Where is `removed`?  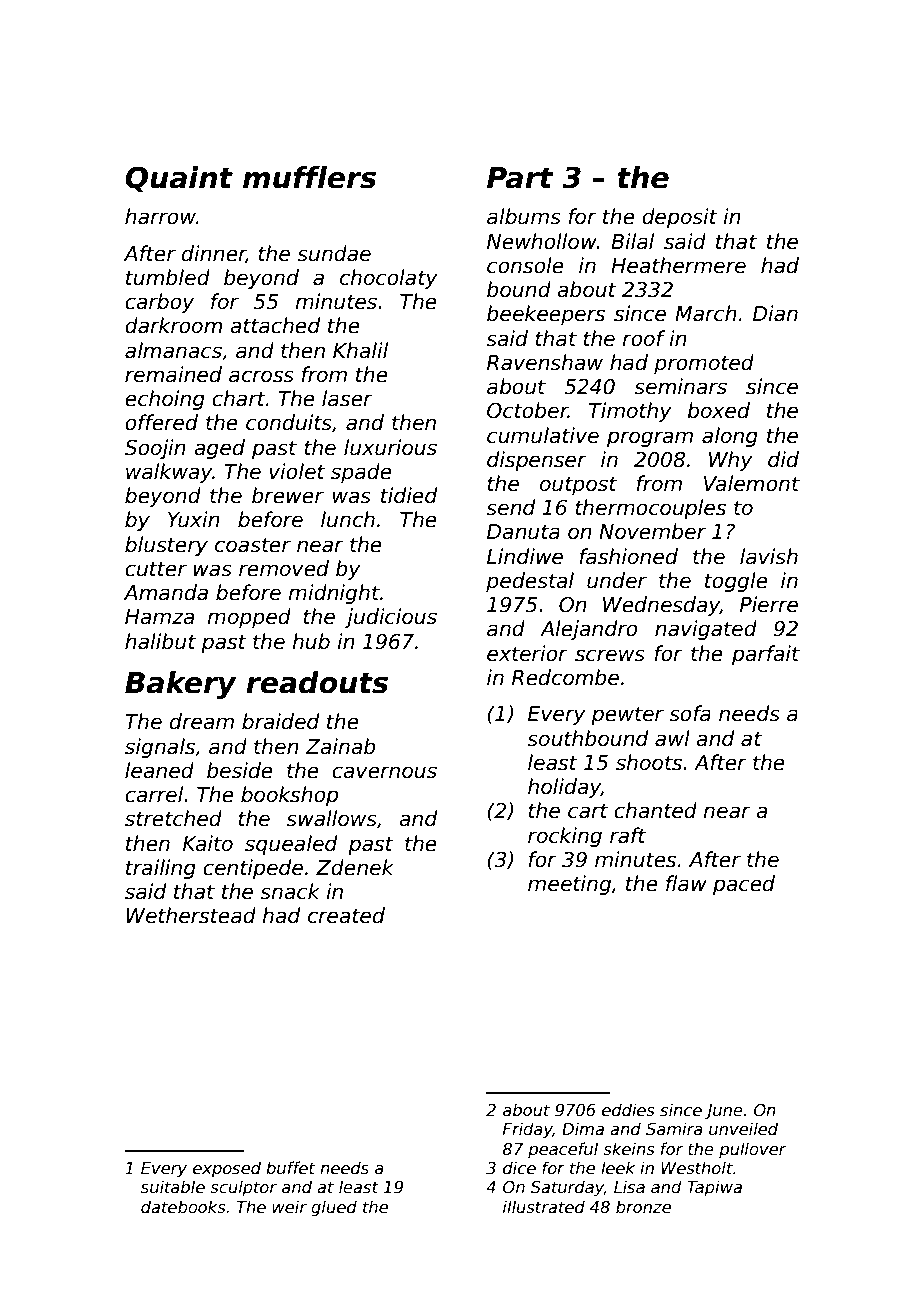 removed is located at coordinates (284, 568).
